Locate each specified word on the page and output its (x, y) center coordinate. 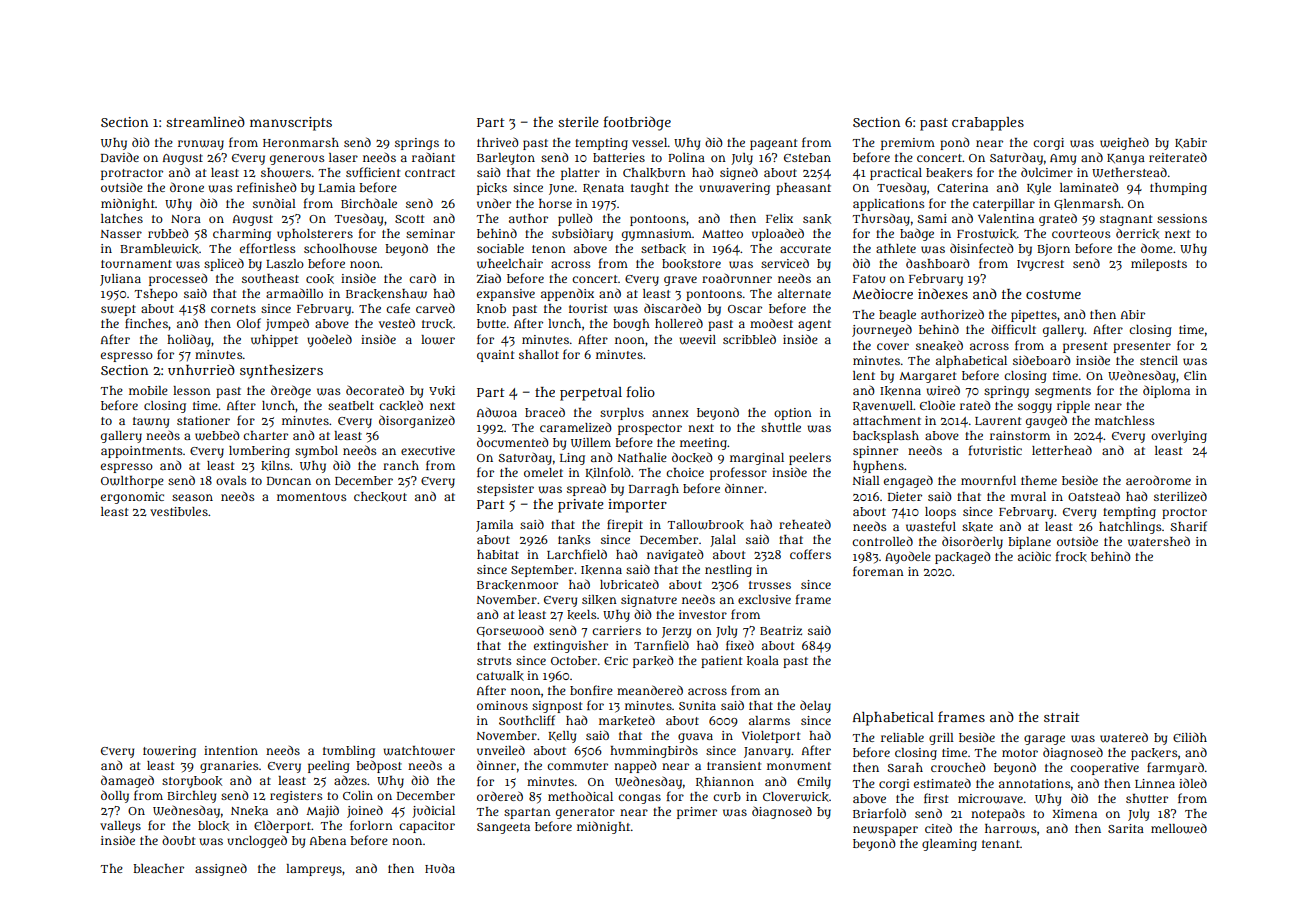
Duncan (289, 481)
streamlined (205, 121)
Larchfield (577, 554)
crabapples (988, 124)
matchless (1125, 420)
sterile (578, 122)
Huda (440, 868)
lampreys (314, 870)
